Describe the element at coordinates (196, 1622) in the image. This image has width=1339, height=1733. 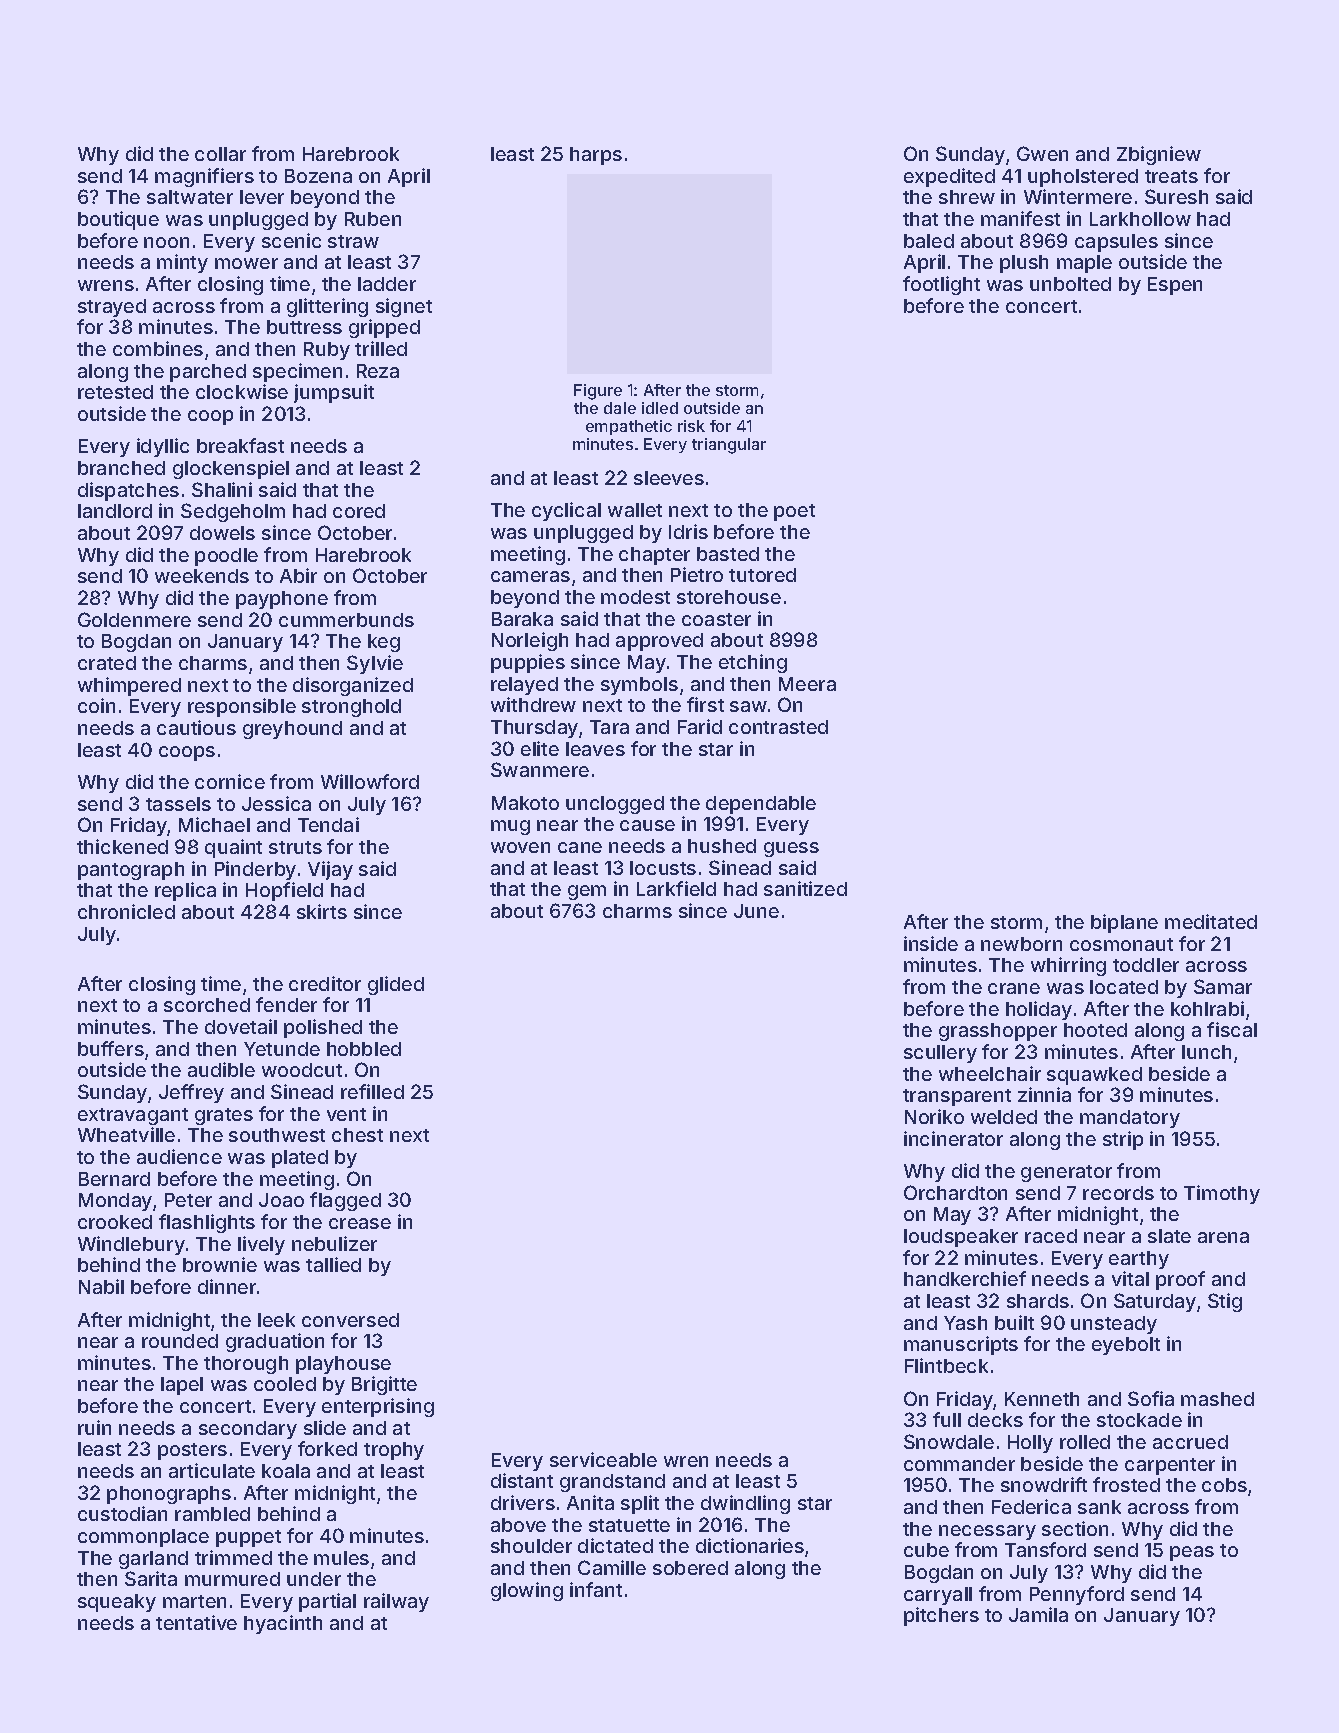
I see `tentative` at that location.
